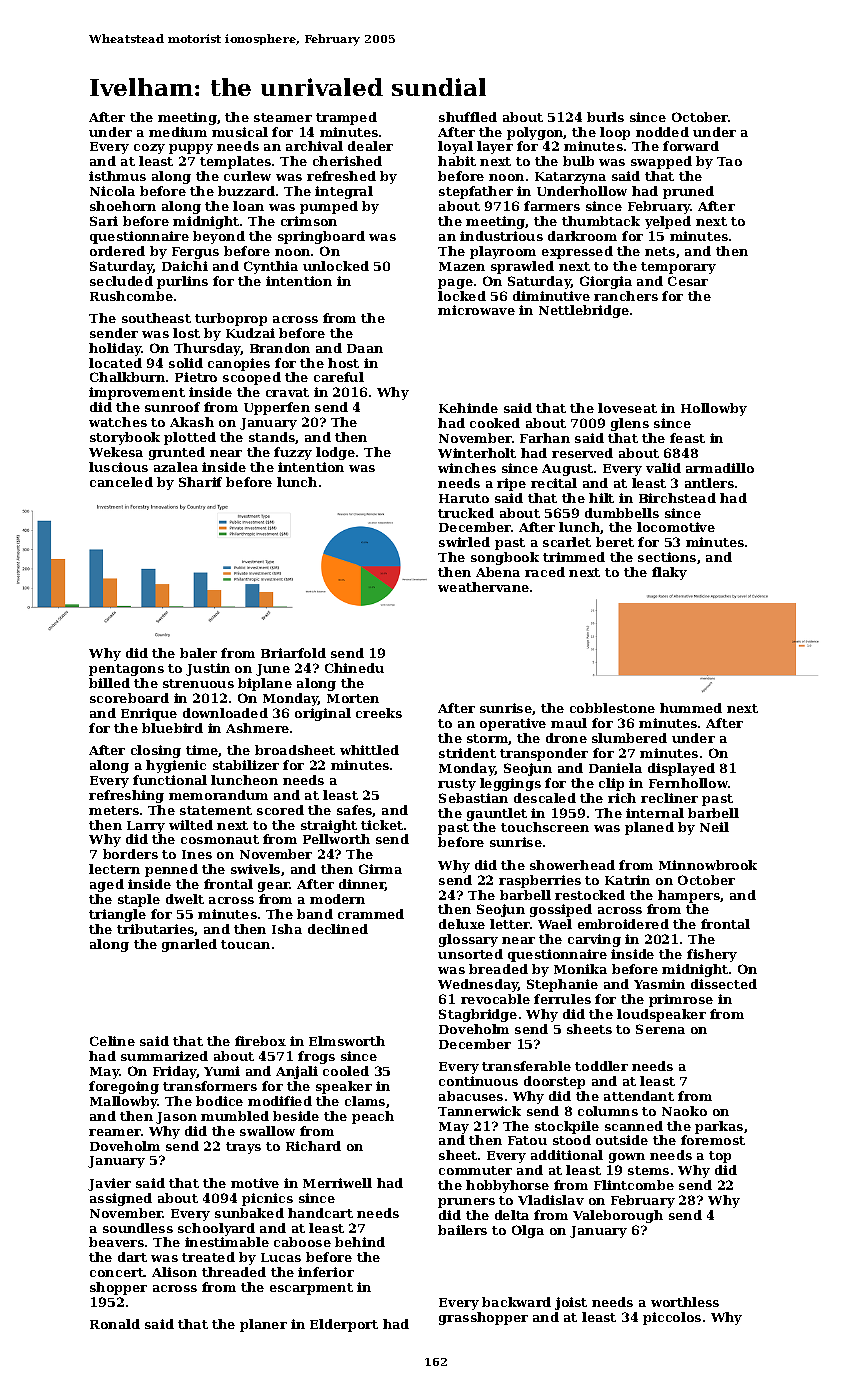 Image resolution: width=849 pixels, height=1400 pixels. I want to click on puppy, so click(191, 149).
